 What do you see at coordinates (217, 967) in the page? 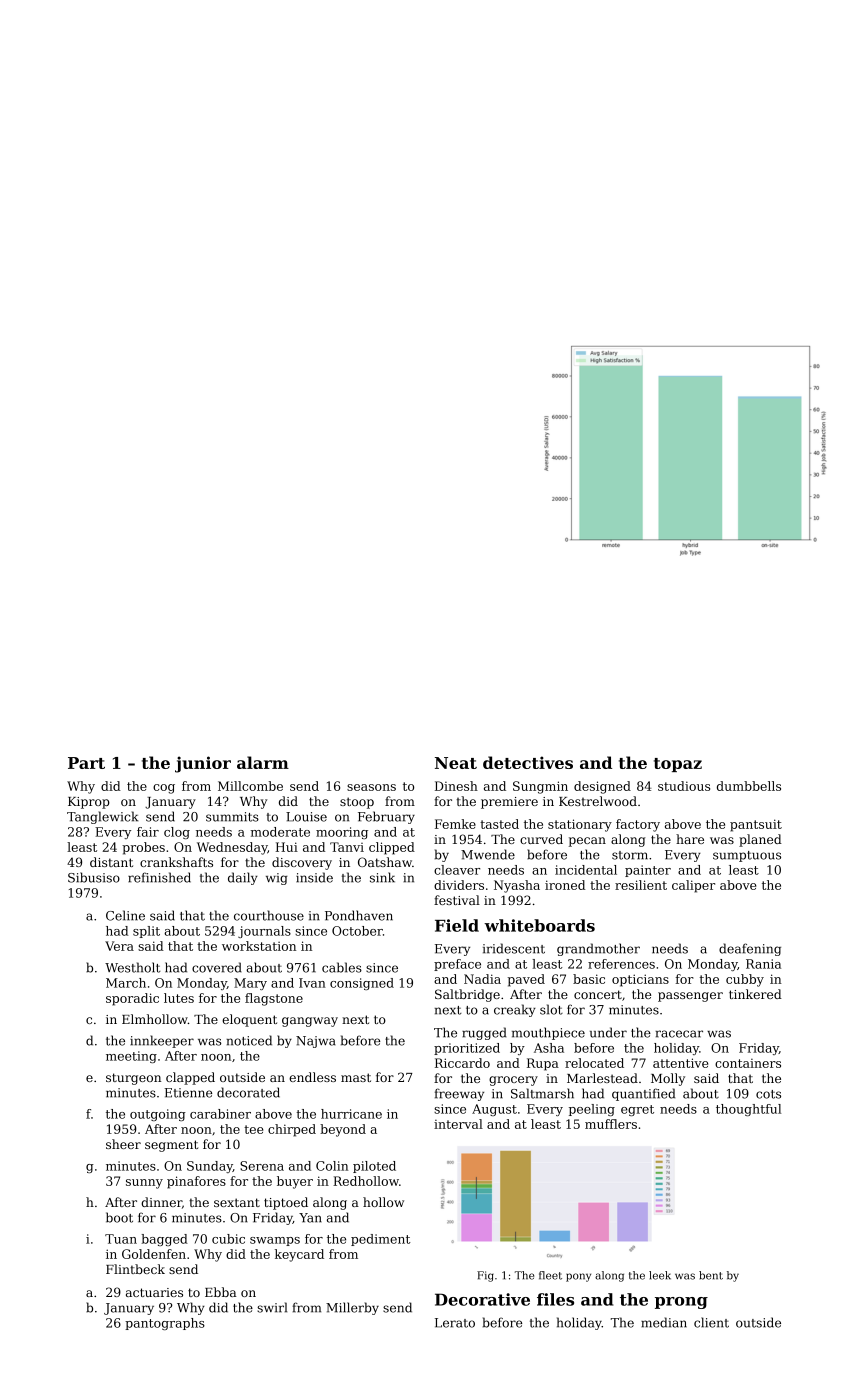
I see `covered` at bounding box center [217, 967].
